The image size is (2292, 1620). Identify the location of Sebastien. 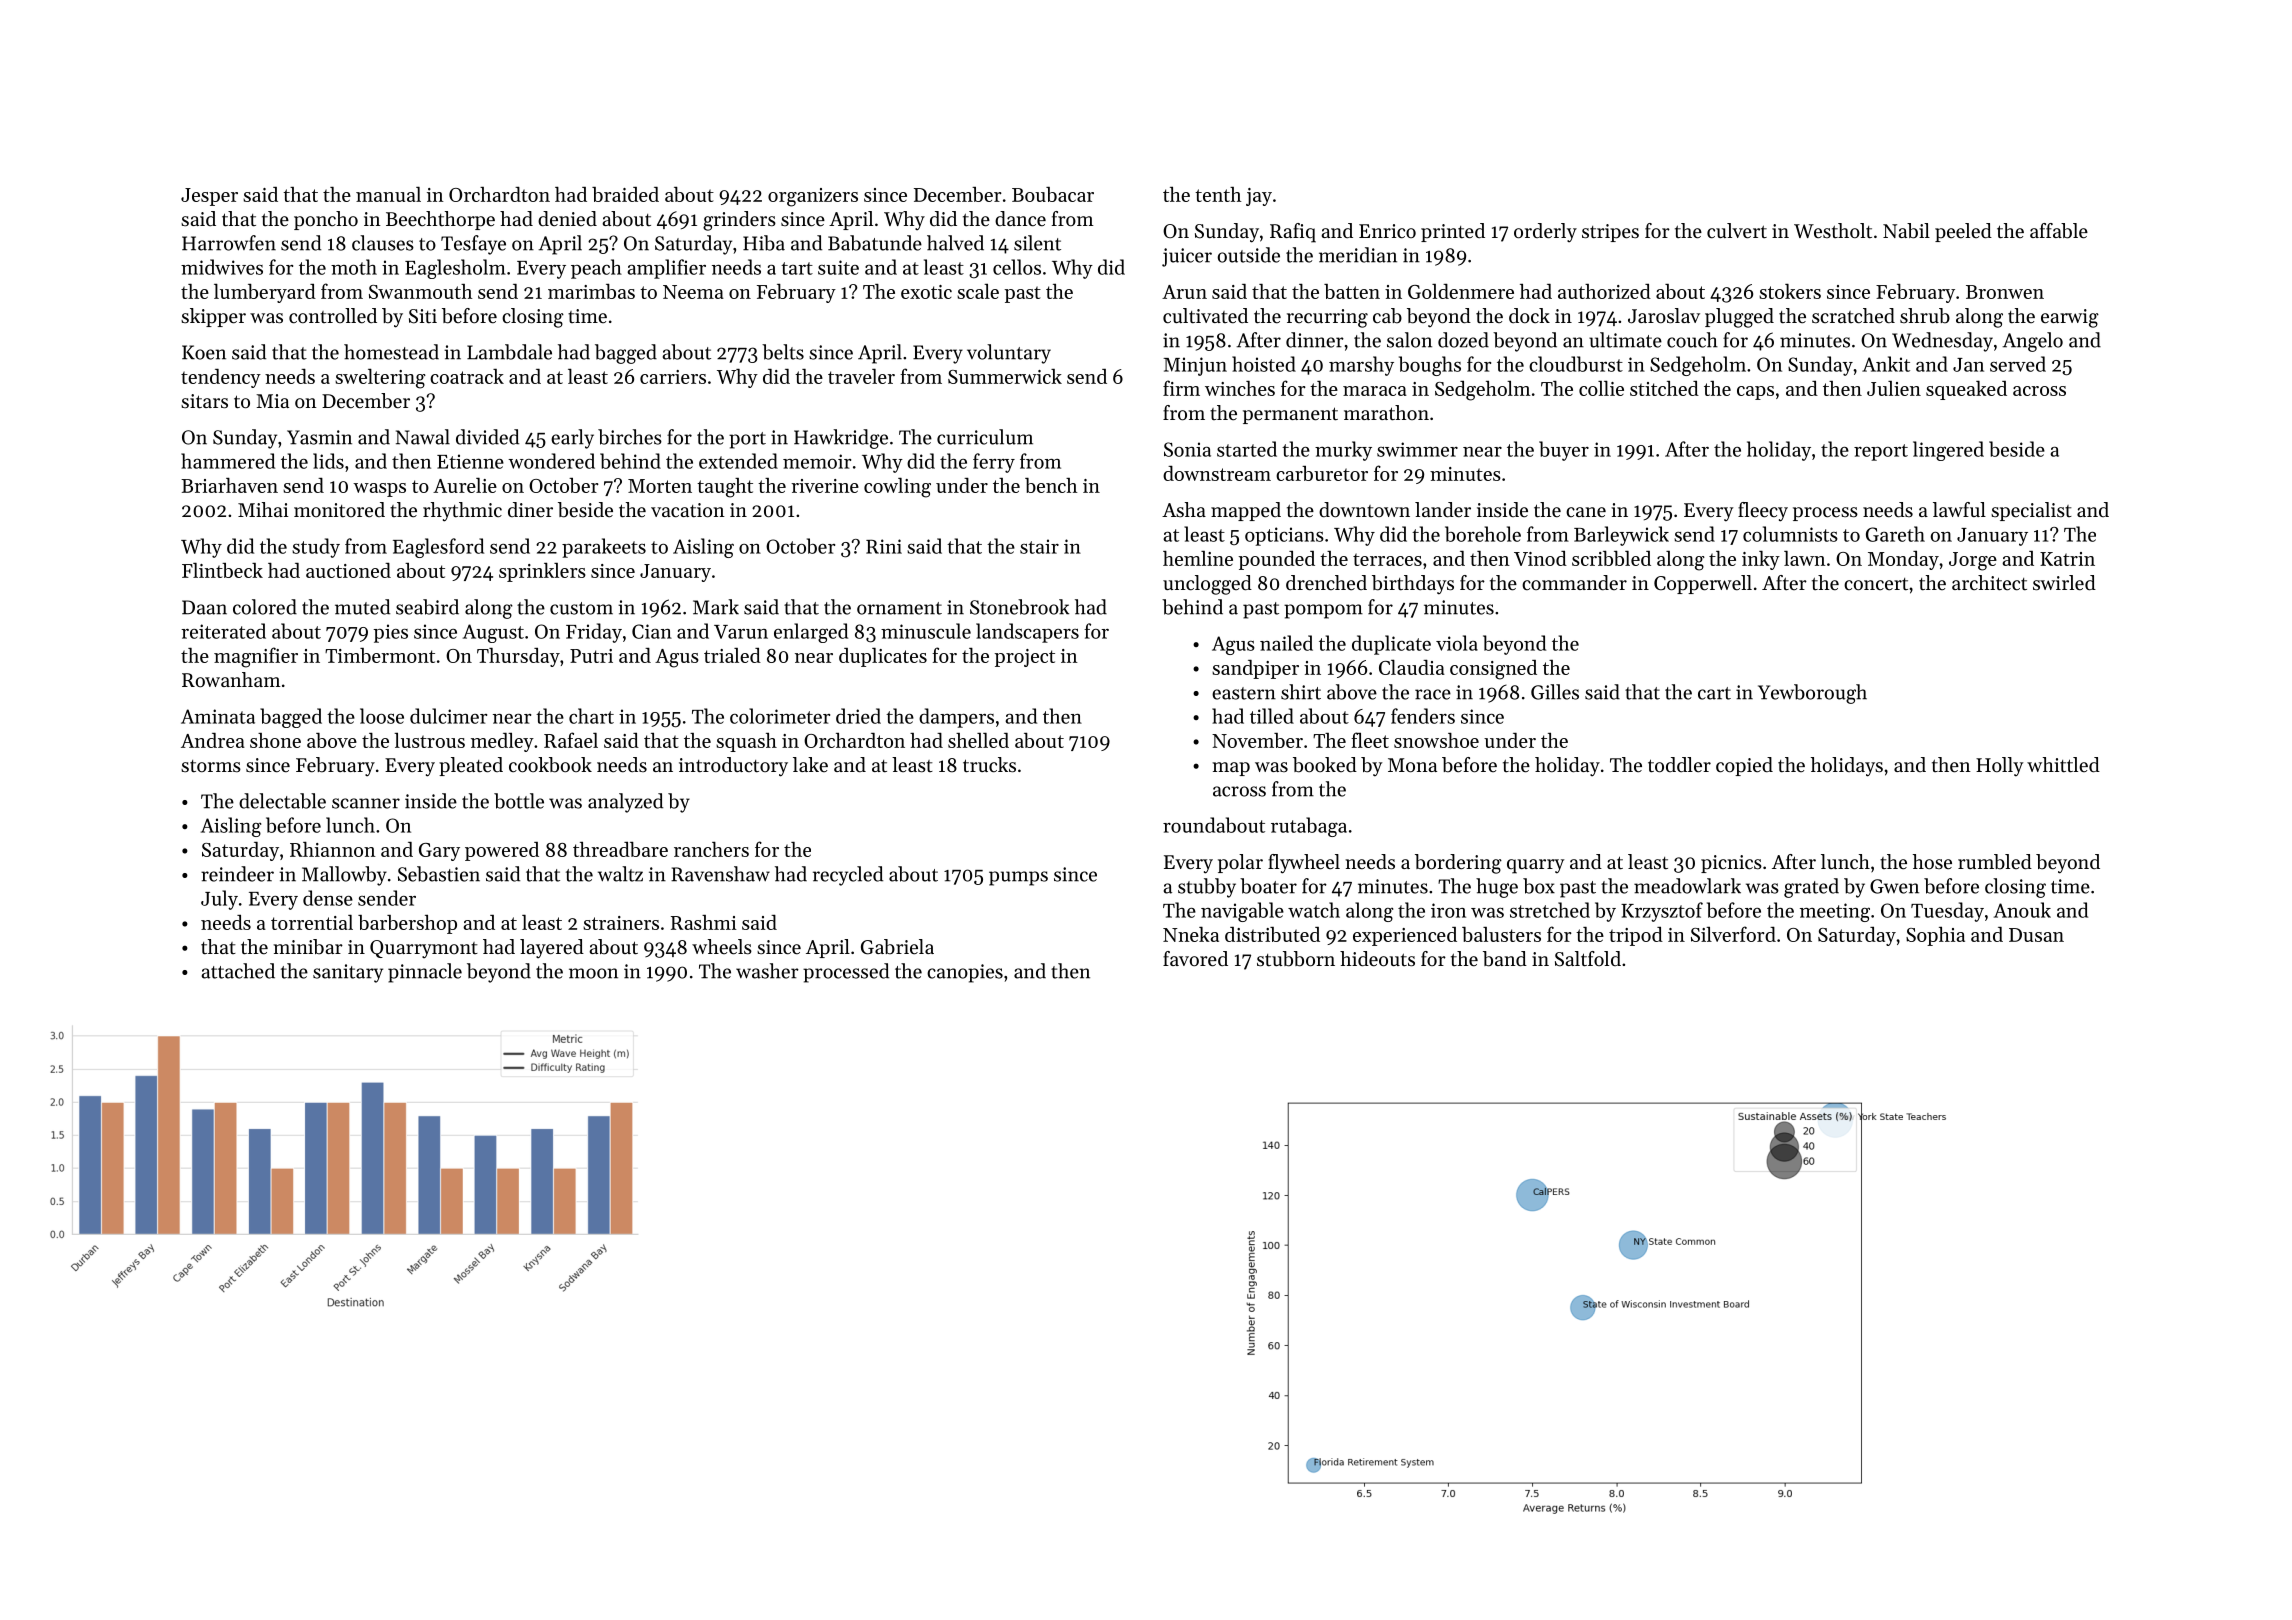
(439, 874).
